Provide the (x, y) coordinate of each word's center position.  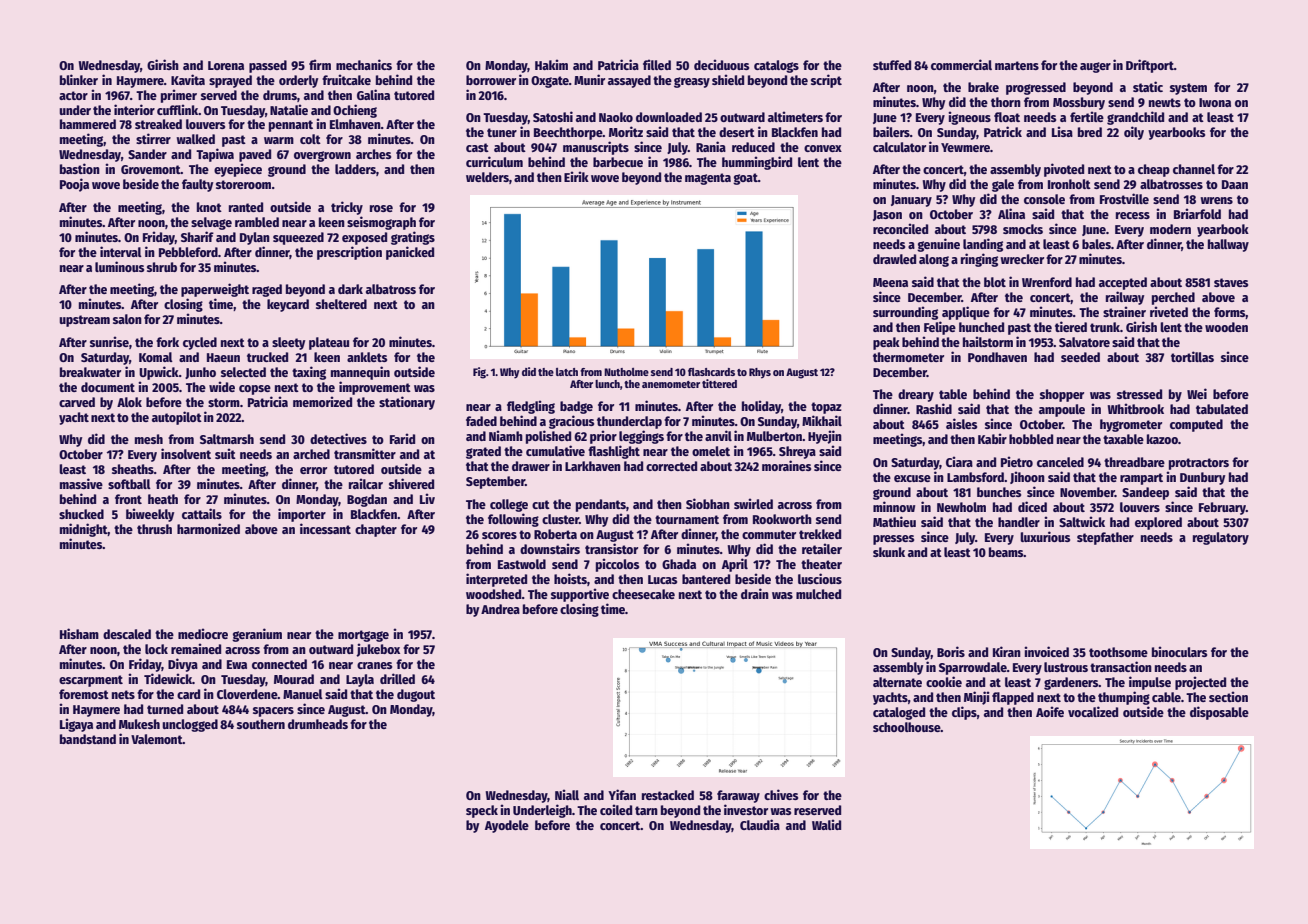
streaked (158, 124)
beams (1006, 552)
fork (167, 342)
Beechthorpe (568, 133)
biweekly (150, 515)
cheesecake (643, 594)
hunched (981, 327)
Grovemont (151, 169)
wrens (1216, 200)
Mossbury (1079, 103)
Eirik (576, 176)
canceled (1060, 462)
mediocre (203, 633)
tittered (719, 383)
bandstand (88, 739)
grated (483, 452)
